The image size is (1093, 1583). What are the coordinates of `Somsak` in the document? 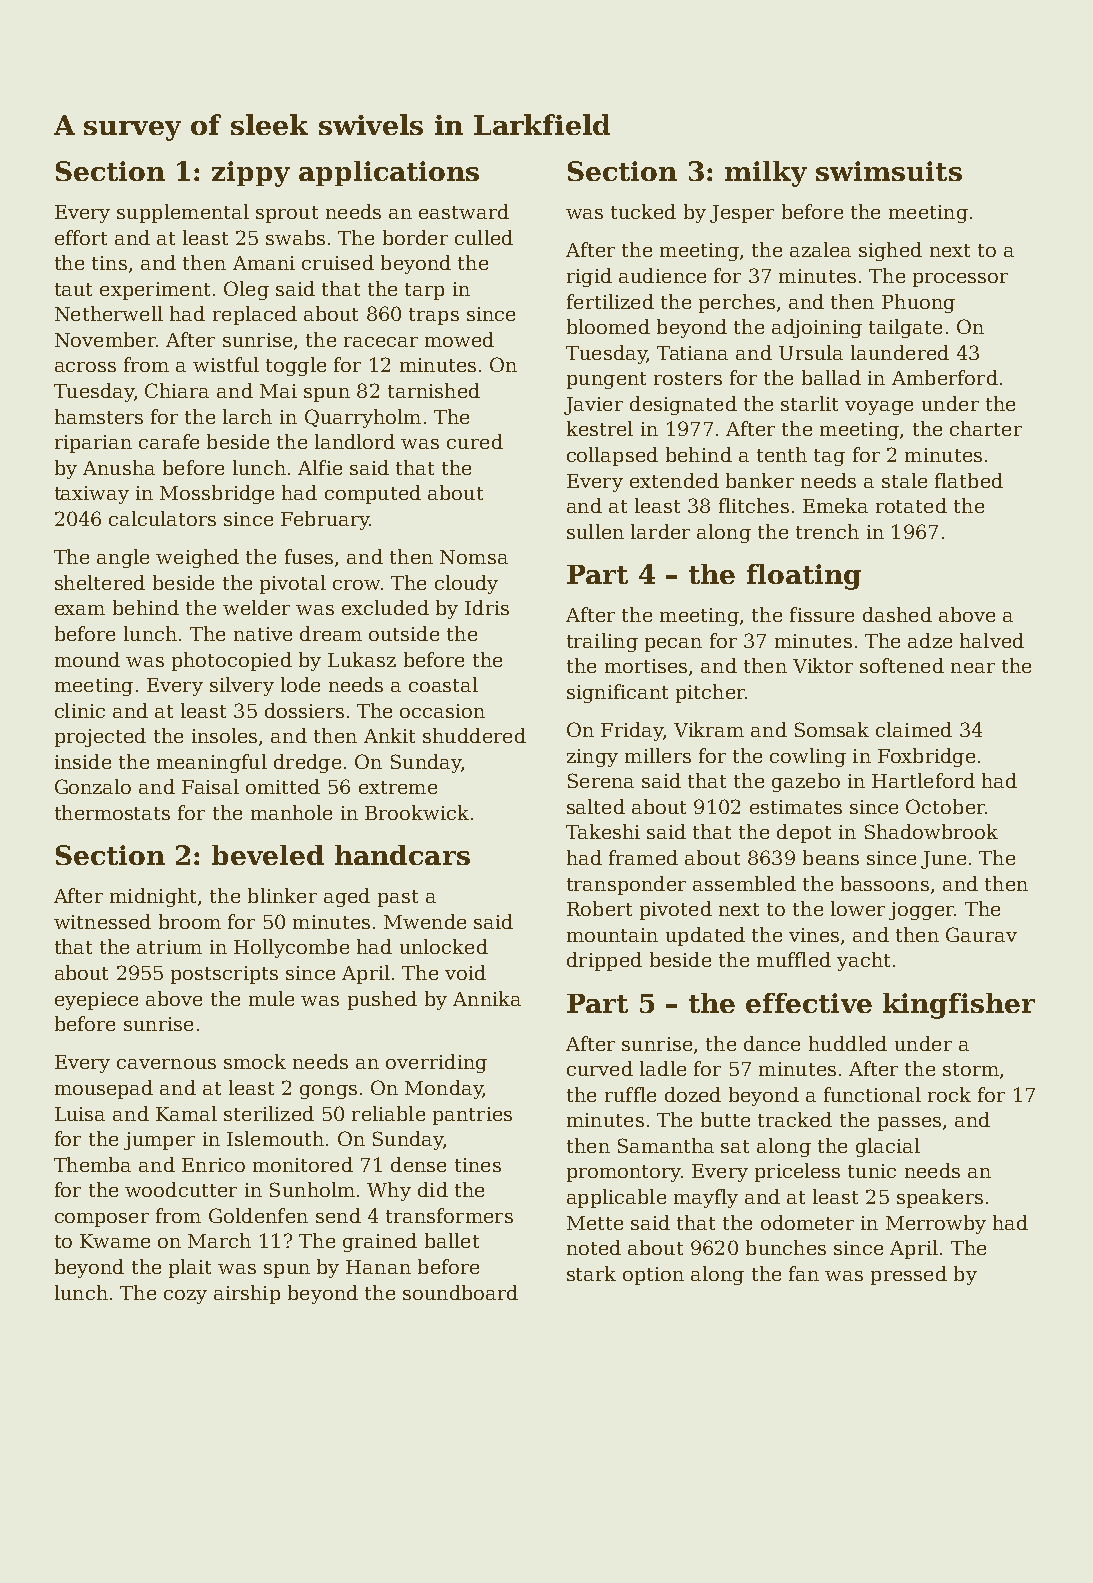 It's located at (832, 729).
